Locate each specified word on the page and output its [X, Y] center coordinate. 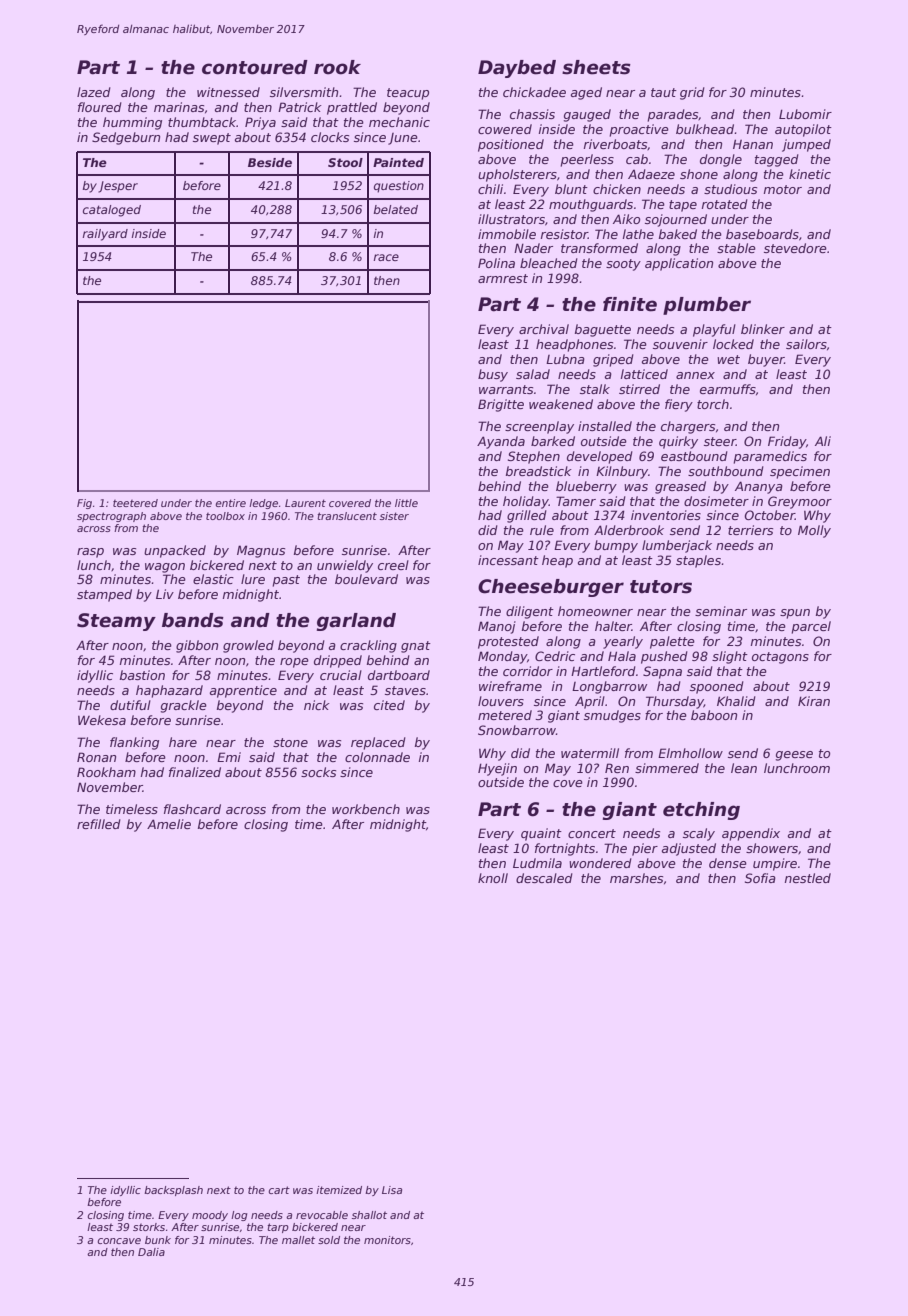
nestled [808, 878]
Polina [496, 263]
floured [100, 107]
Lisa [392, 1190]
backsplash [173, 1191]
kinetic [810, 174]
